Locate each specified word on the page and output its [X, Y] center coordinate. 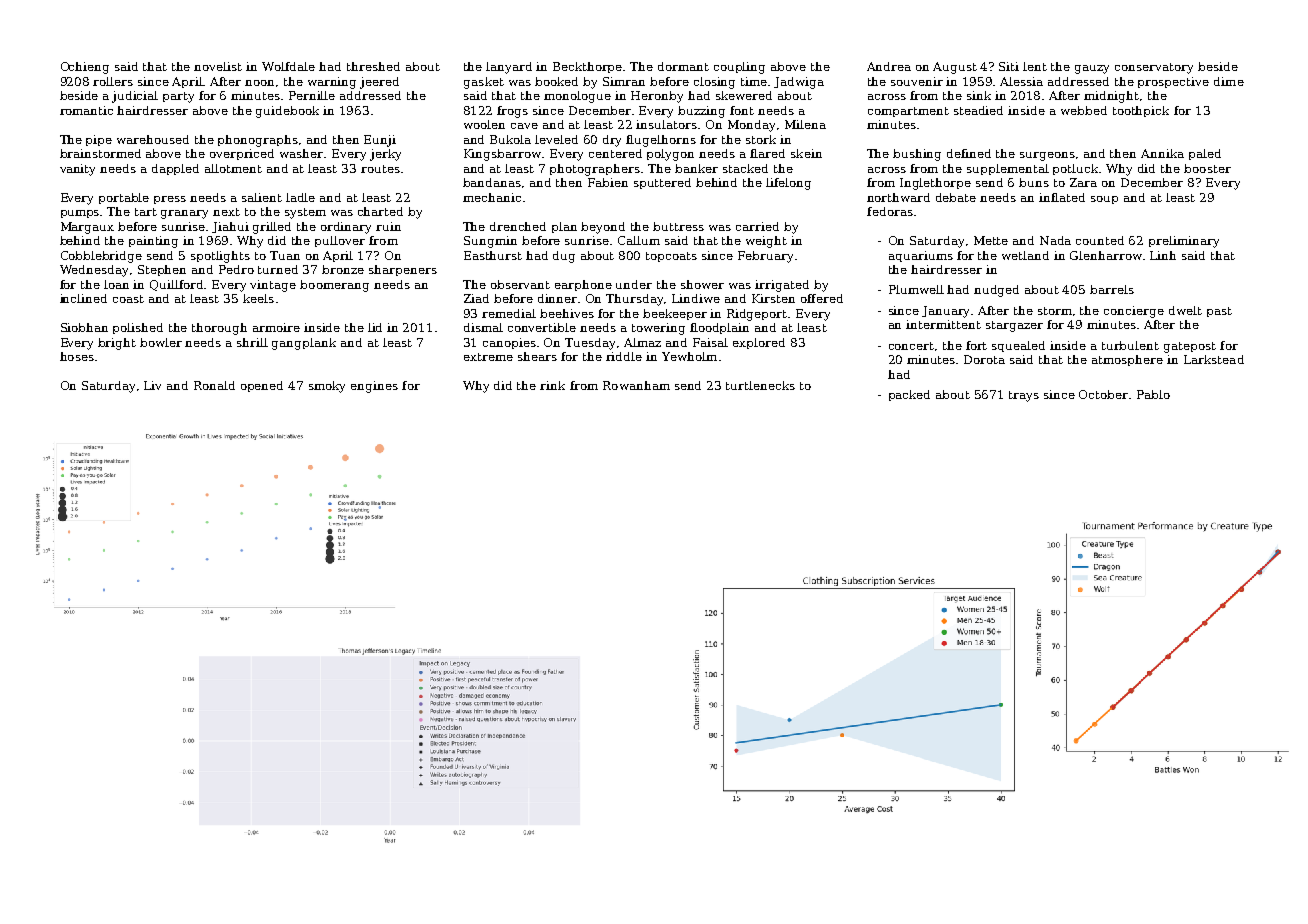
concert [911, 346]
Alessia [1021, 81]
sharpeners [403, 270]
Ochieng [85, 68]
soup [1104, 200]
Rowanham [636, 385]
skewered [744, 95]
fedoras [890, 211]
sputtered [662, 183]
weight [766, 242]
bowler [161, 342]
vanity [77, 170]
